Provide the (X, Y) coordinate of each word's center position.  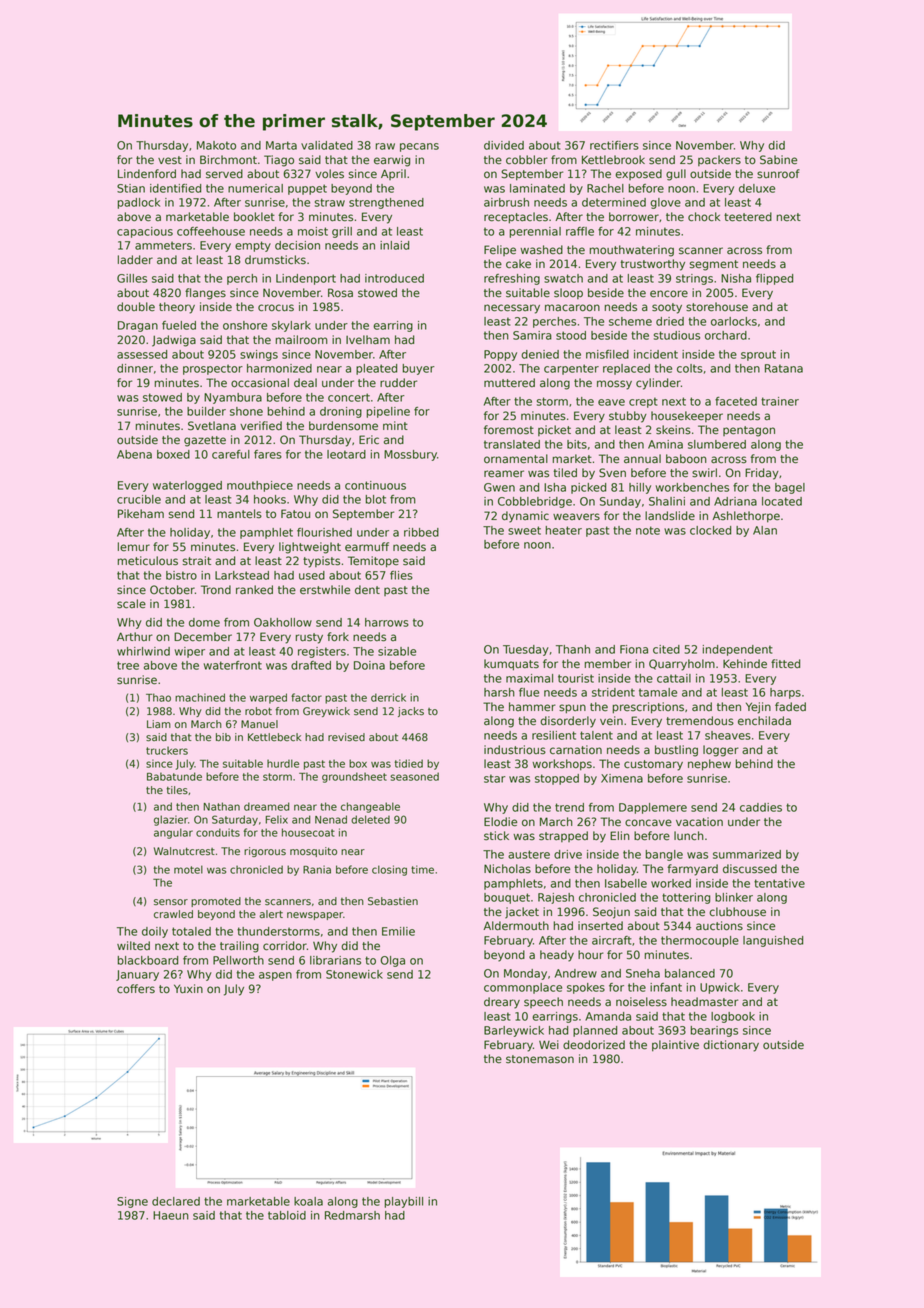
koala (308, 1201)
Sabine (778, 160)
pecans (419, 147)
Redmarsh (352, 1215)
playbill (404, 1202)
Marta (281, 145)
